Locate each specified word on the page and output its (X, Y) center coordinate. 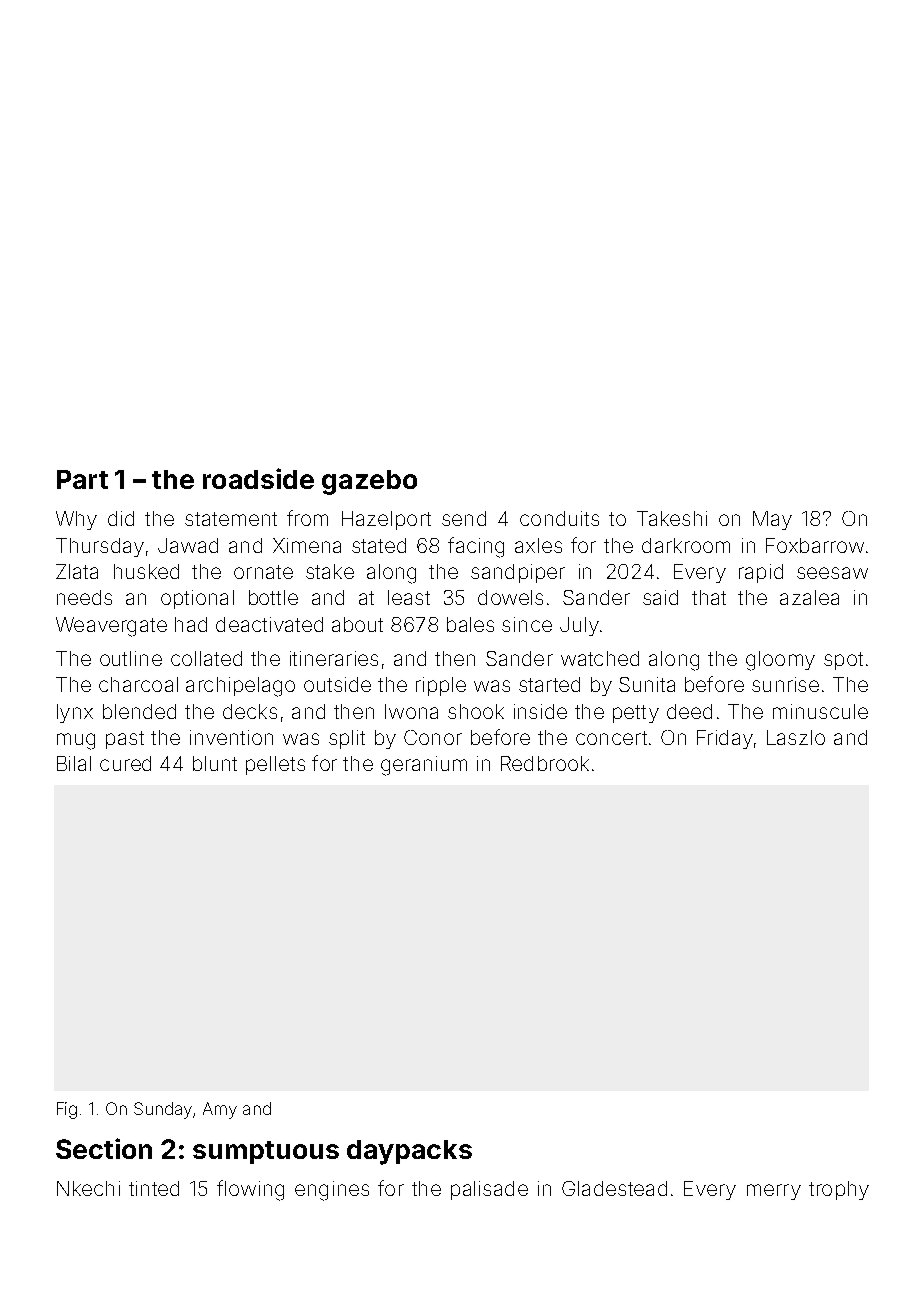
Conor (433, 737)
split (347, 739)
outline (131, 658)
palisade (489, 1190)
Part (82, 479)
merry (774, 1192)
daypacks (409, 1152)
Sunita (647, 684)
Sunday (163, 1110)
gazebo (369, 482)
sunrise (785, 684)
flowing (250, 1190)
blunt (215, 763)
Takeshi (672, 518)
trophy (839, 1190)
